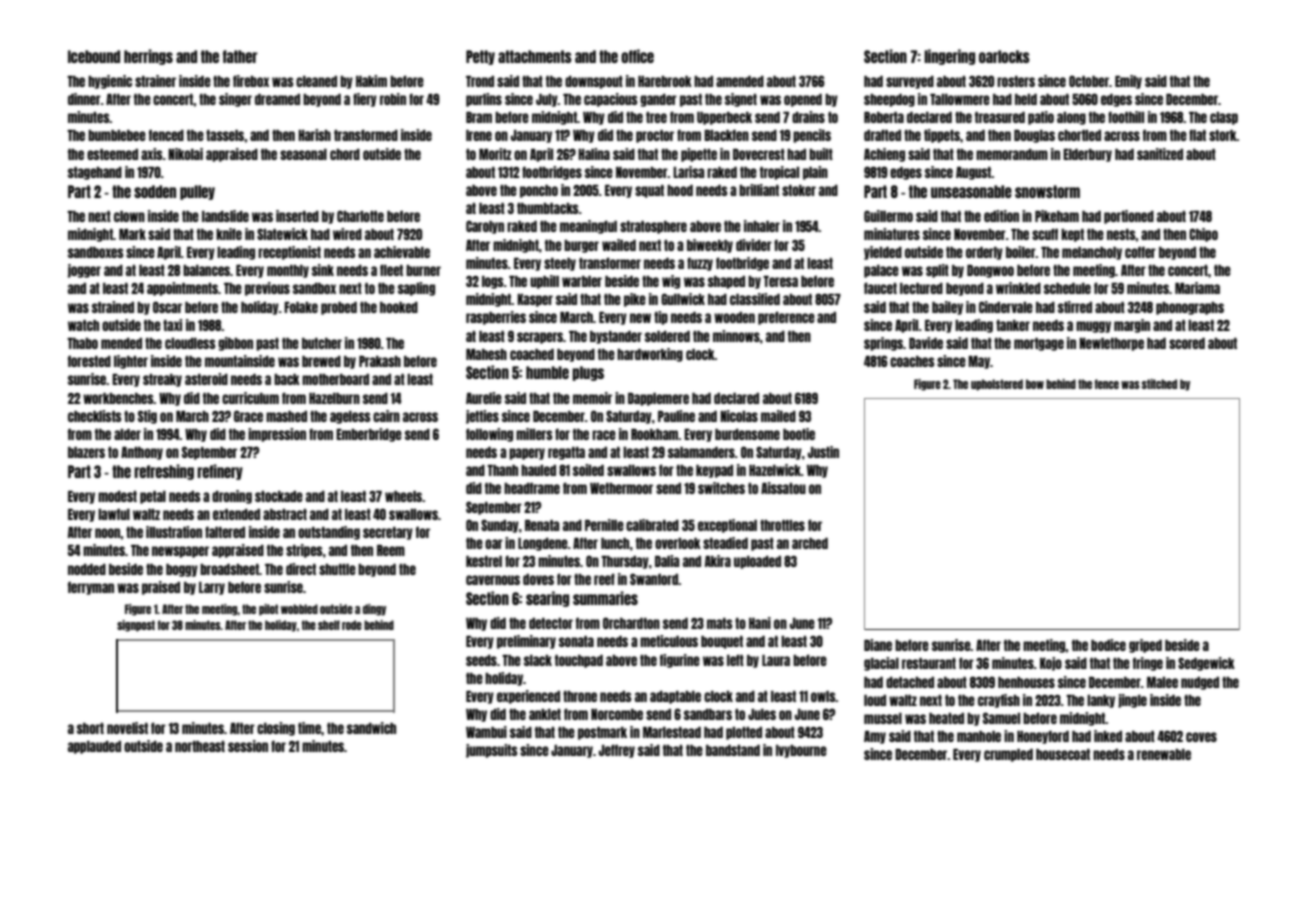 The width and height of the document is (1308, 924). Describe the element at coordinates (162, 380) in the document. I see `streaky` at that location.
